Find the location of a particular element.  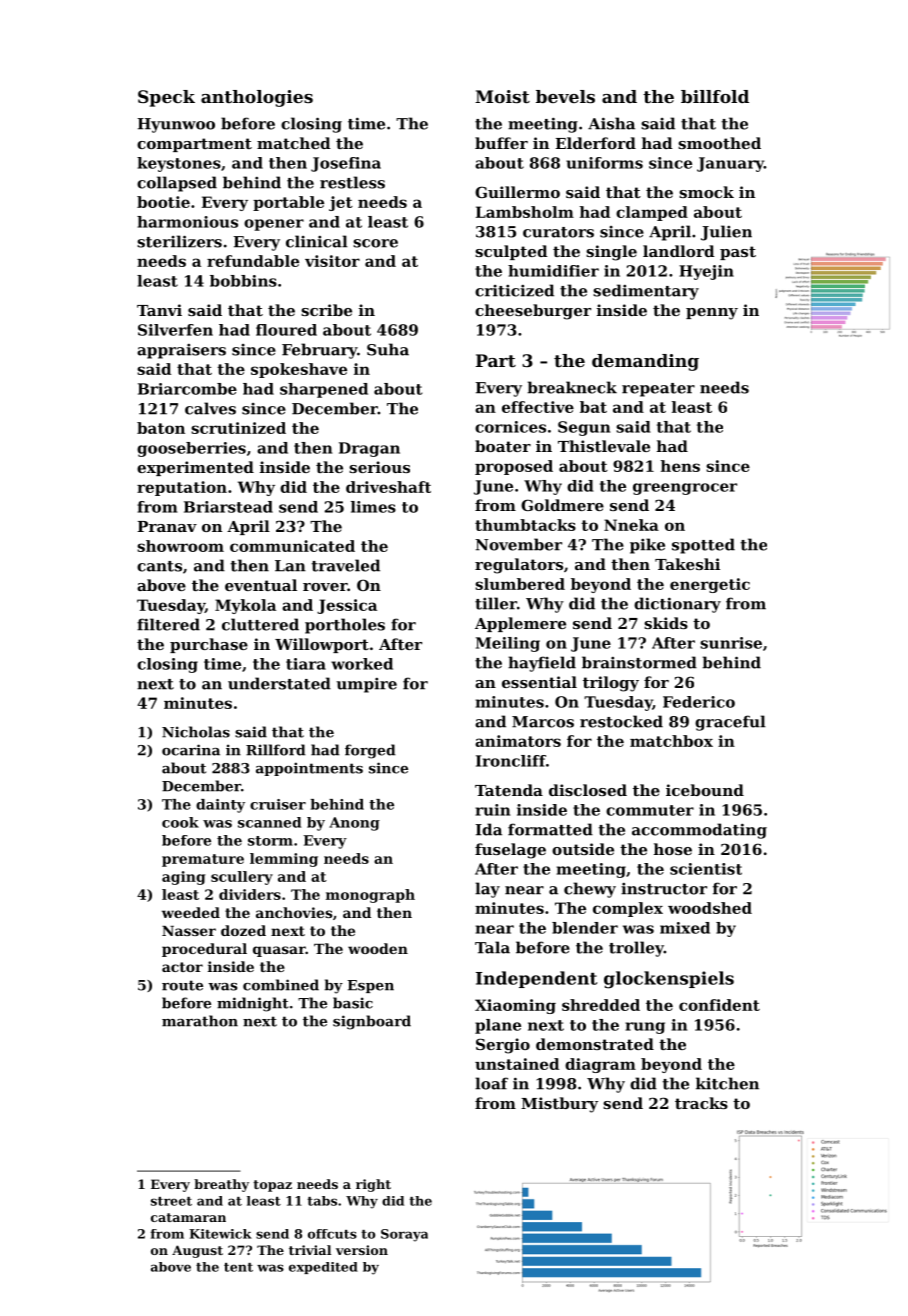

ocarina is located at coordinates (191, 750).
